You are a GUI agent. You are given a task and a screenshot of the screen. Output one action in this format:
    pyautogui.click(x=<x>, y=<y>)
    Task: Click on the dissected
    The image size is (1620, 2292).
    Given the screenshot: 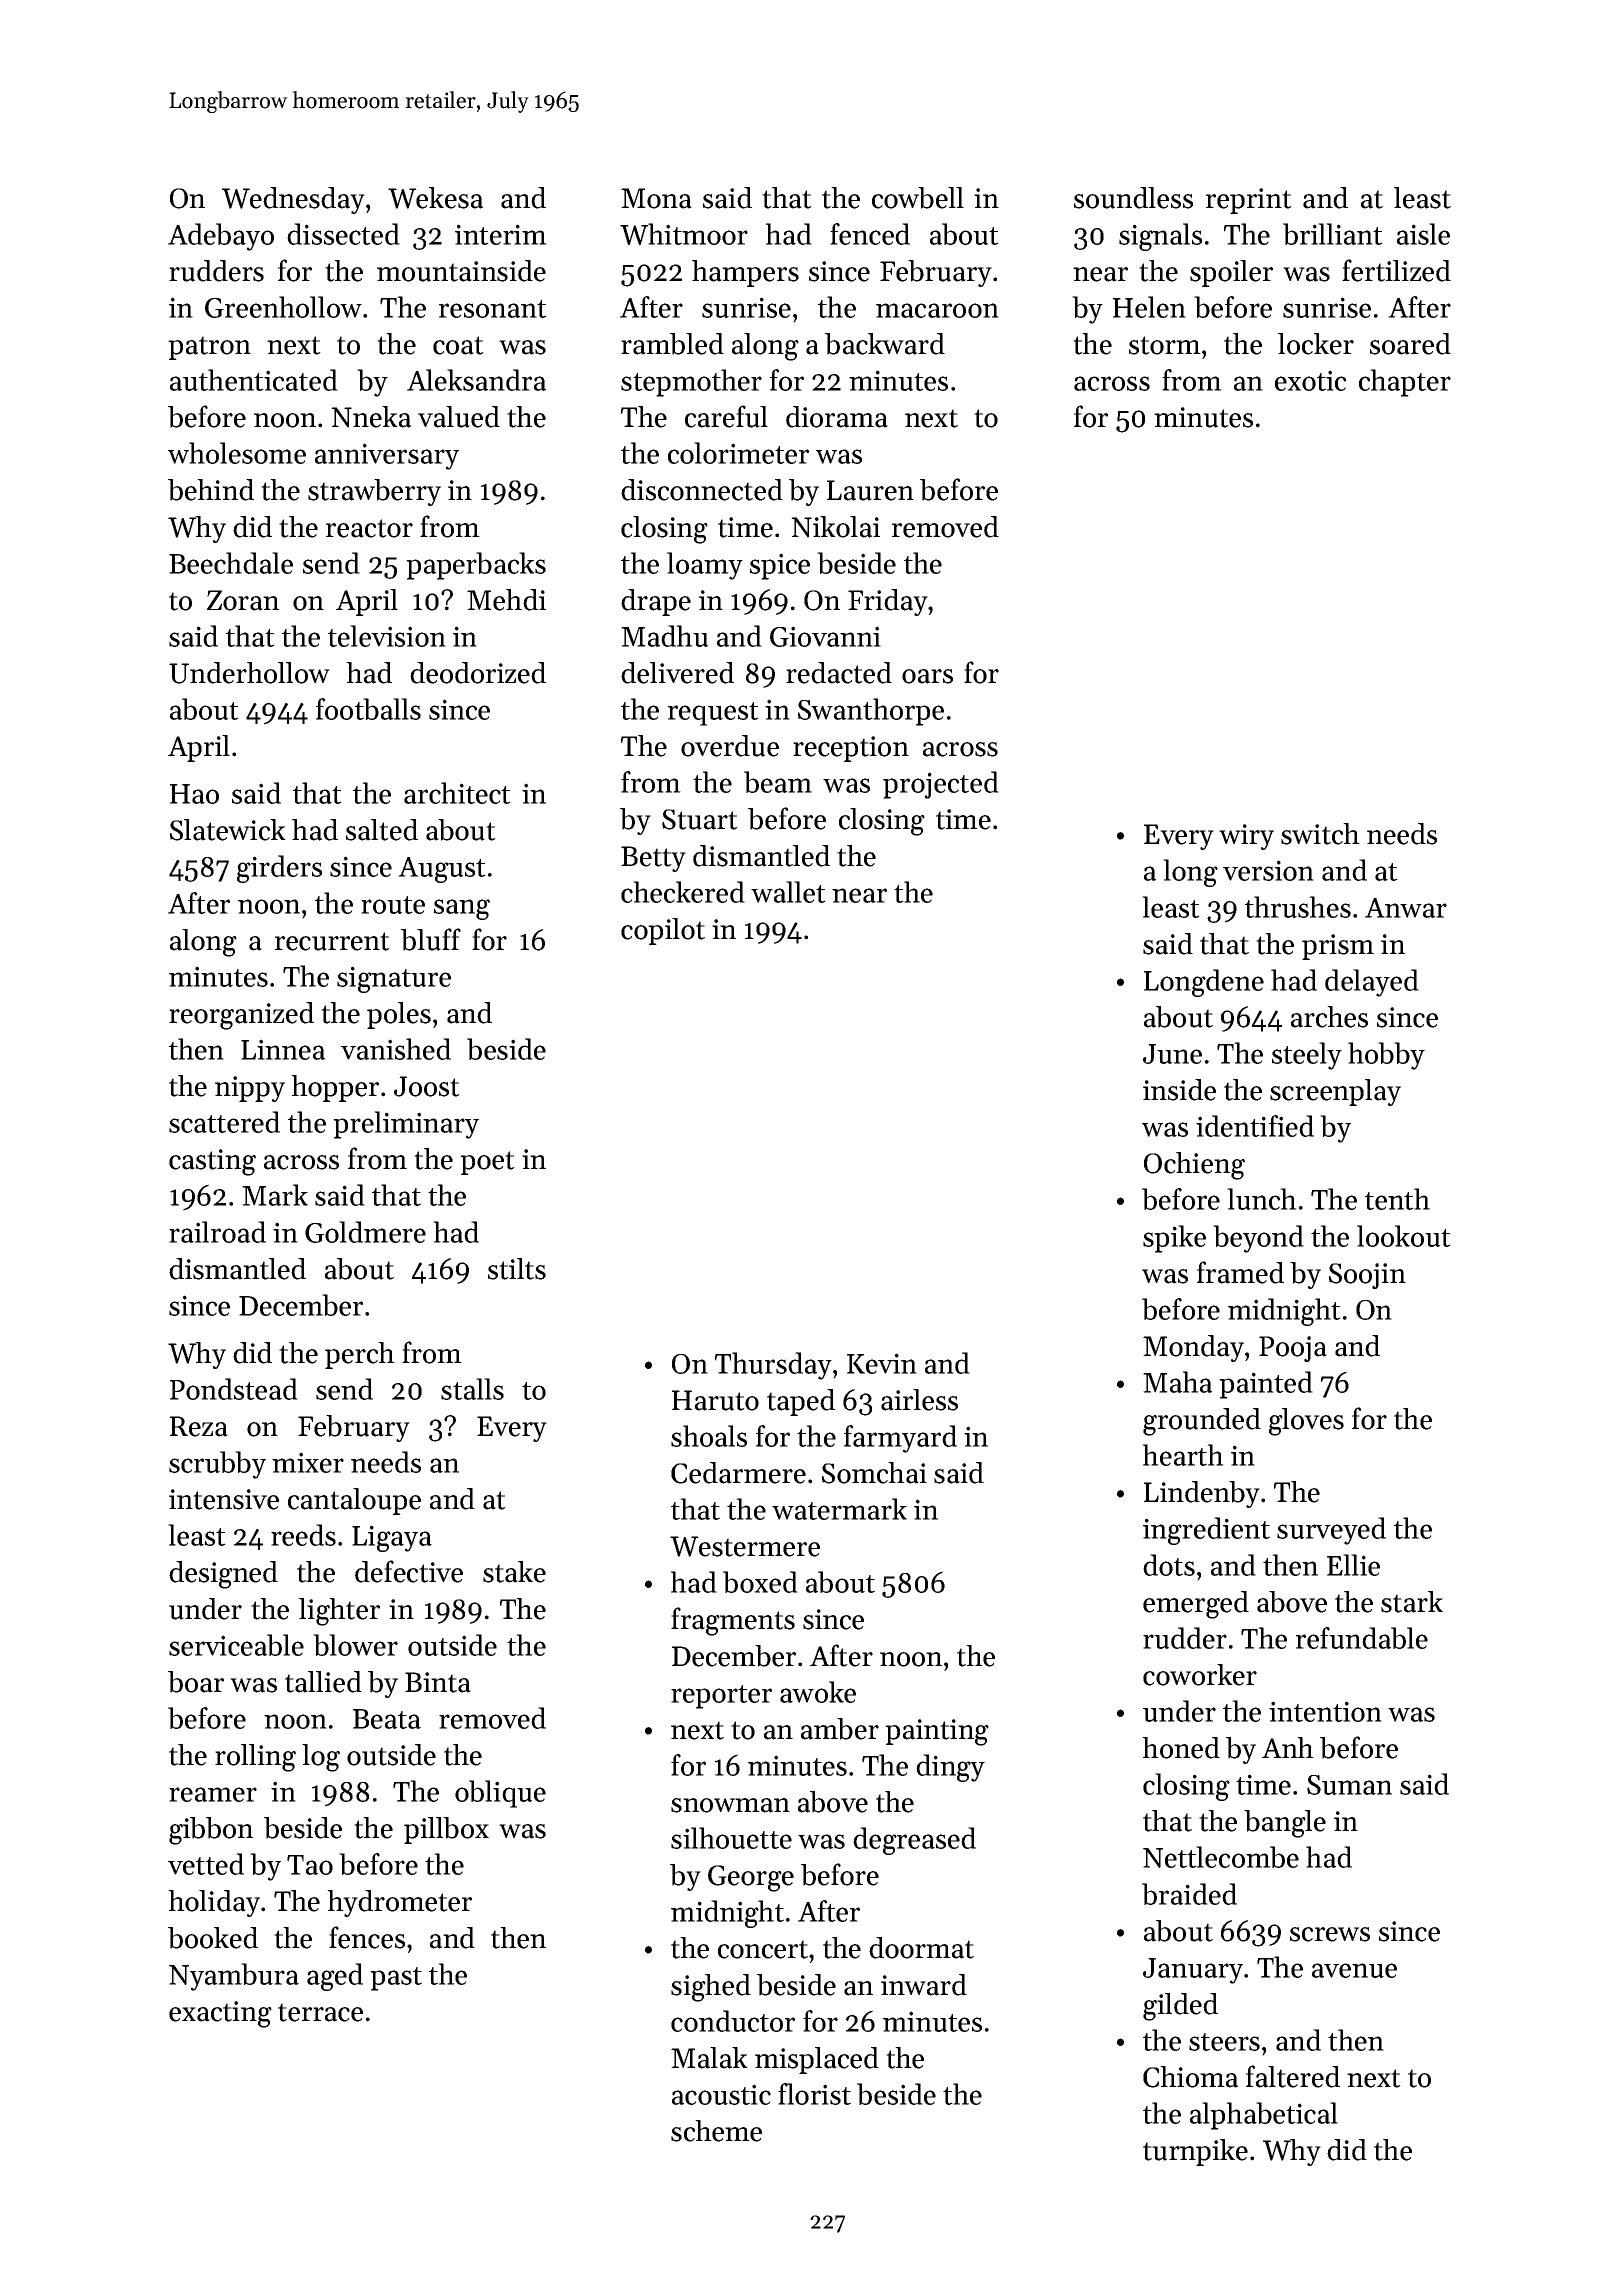 What is the action you would take?
    pyautogui.click(x=343, y=234)
